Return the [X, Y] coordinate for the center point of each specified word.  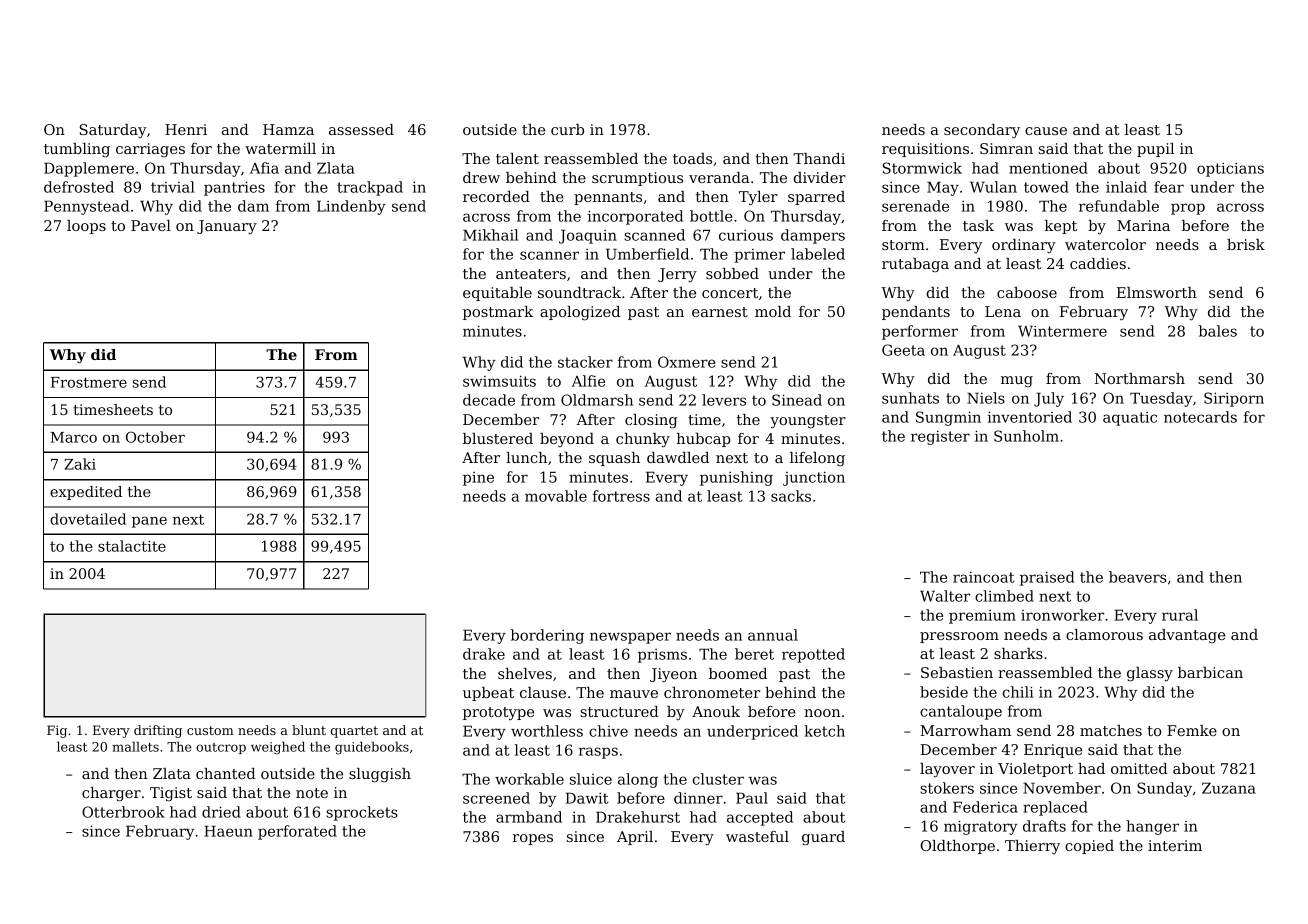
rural [1180, 615]
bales [1218, 331]
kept [1061, 227]
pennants [608, 198]
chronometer [712, 692]
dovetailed [88, 519]
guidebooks [372, 748]
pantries [234, 188]
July [1049, 399]
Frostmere [89, 382]
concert [730, 293]
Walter [945, 596]
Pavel [151, 225]
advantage [1187, 636]
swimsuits [499, 381]
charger [111, 794]
